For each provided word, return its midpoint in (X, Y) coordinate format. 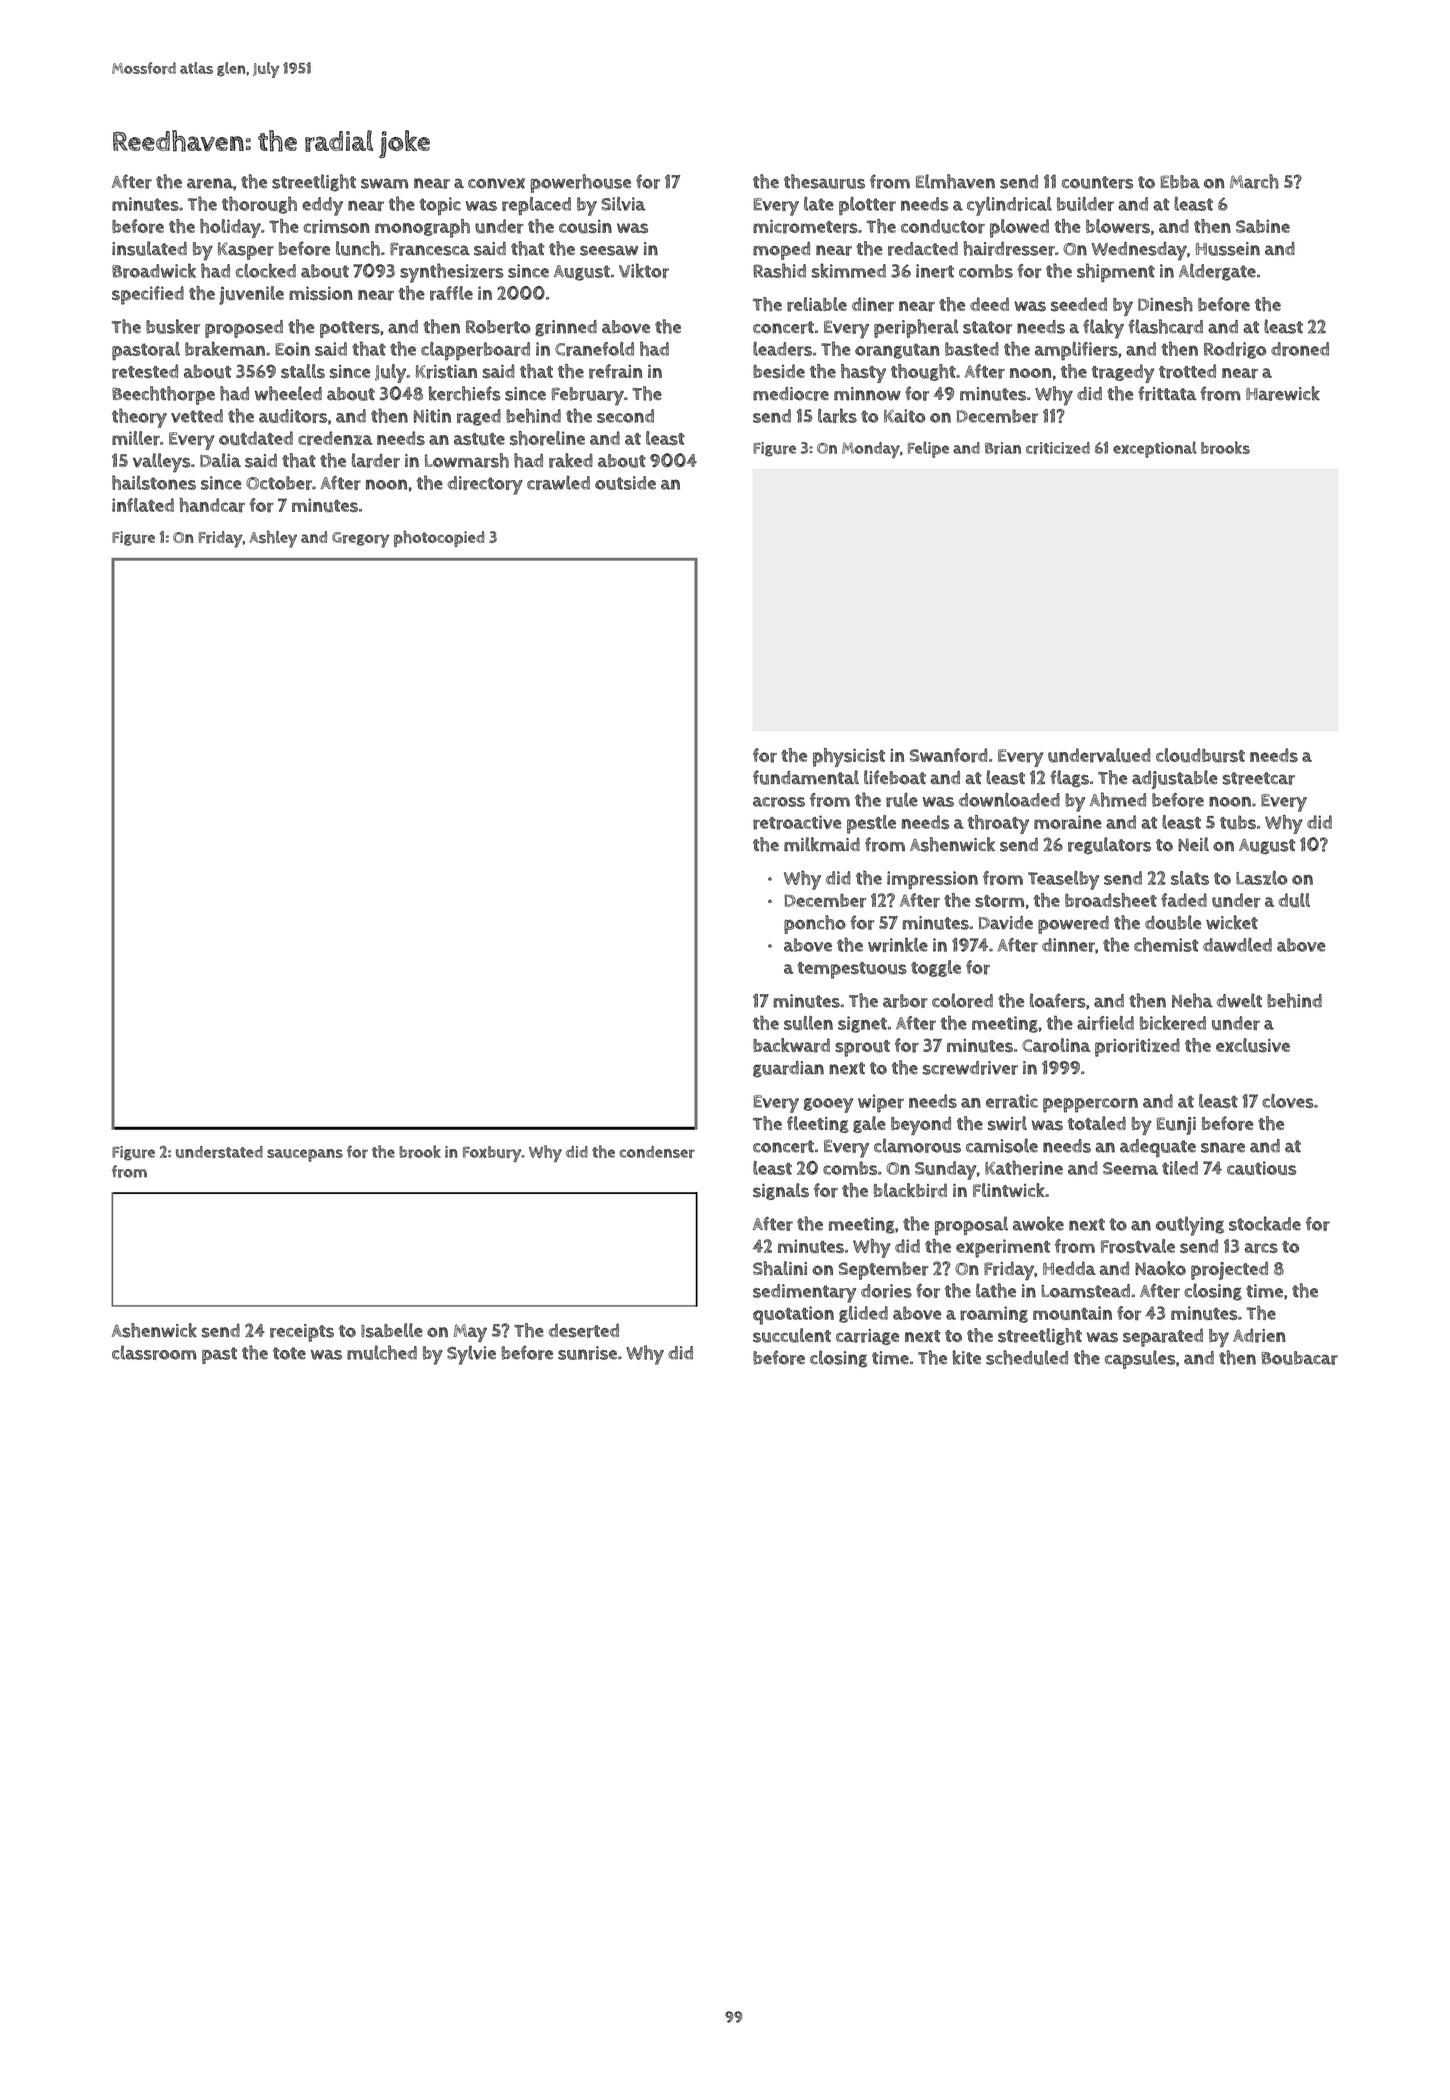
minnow (867, 394)
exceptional (1155, 449)
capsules (1140, 1359)
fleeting (818, 1124)
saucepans (305, 1155)
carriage (867, 1337)
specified (148, 295)
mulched (382, 1352)
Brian (1003, 448)
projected (1229, 1270)
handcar (212, 505)
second (625, 416)
